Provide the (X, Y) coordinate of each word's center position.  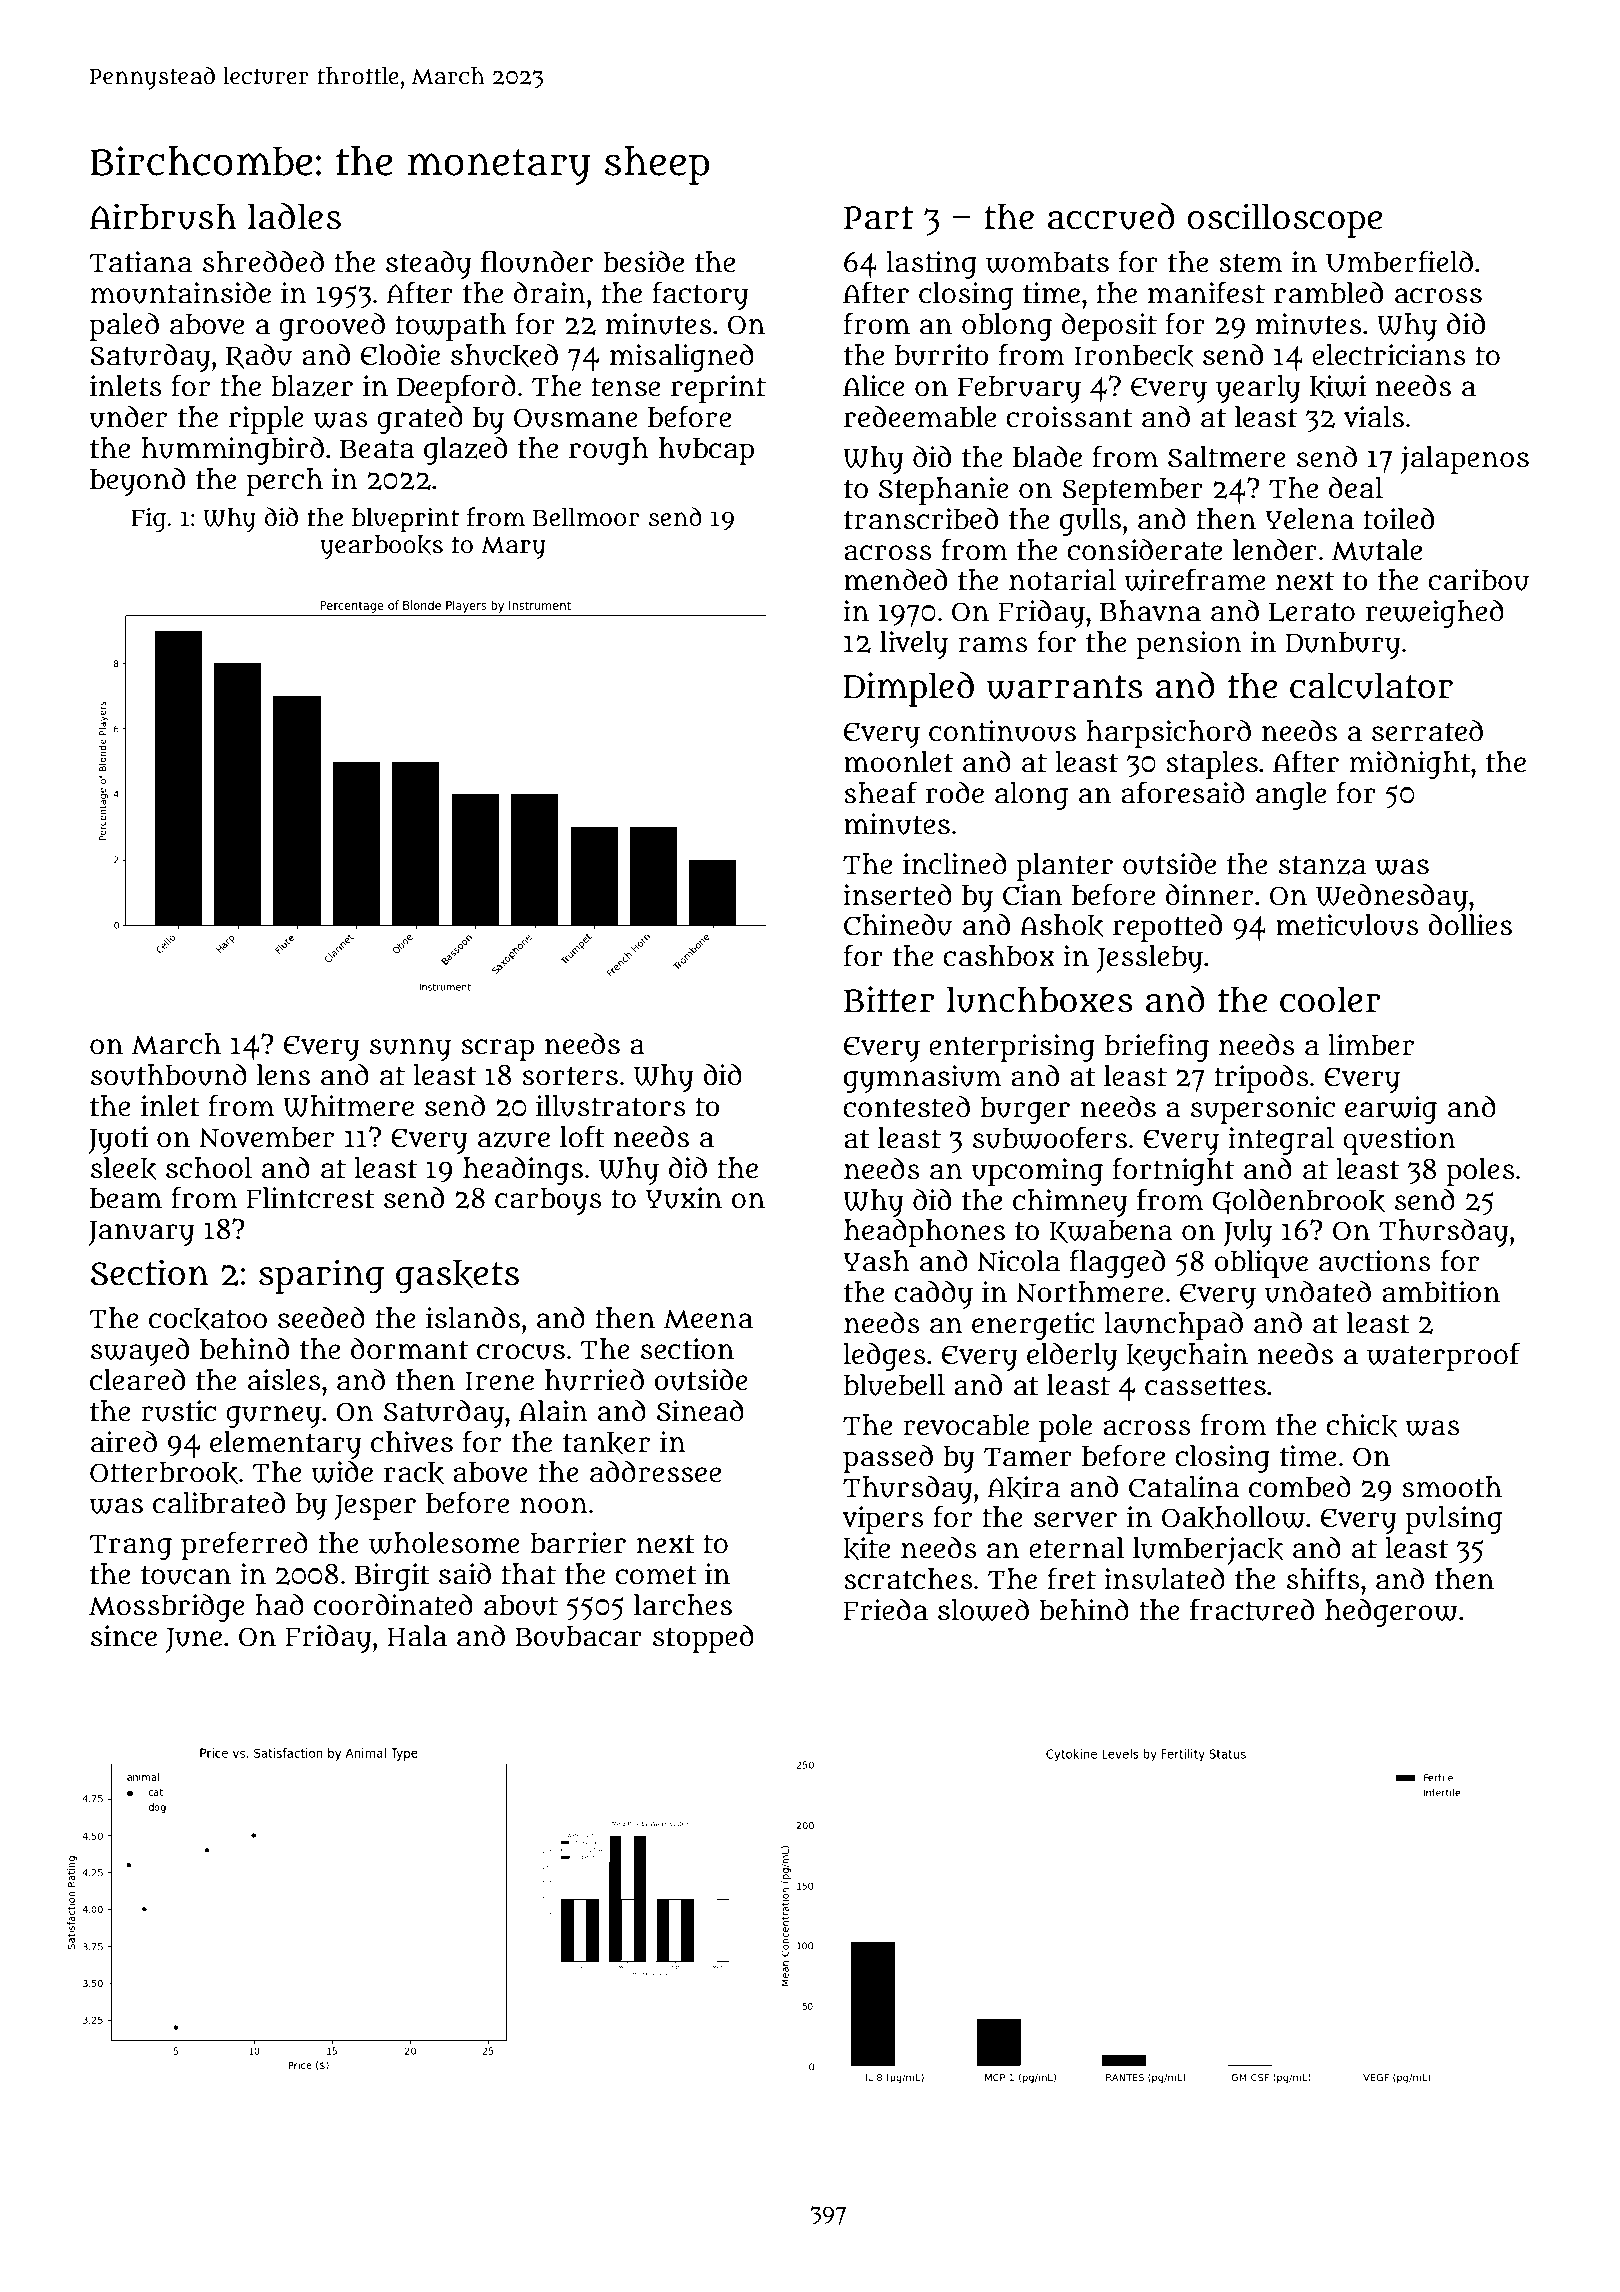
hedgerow (1391, 1613)
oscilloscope (1284, 220)
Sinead (700, 1411)
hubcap (706, 451)
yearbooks (381, 547)
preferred (244, 1545)
